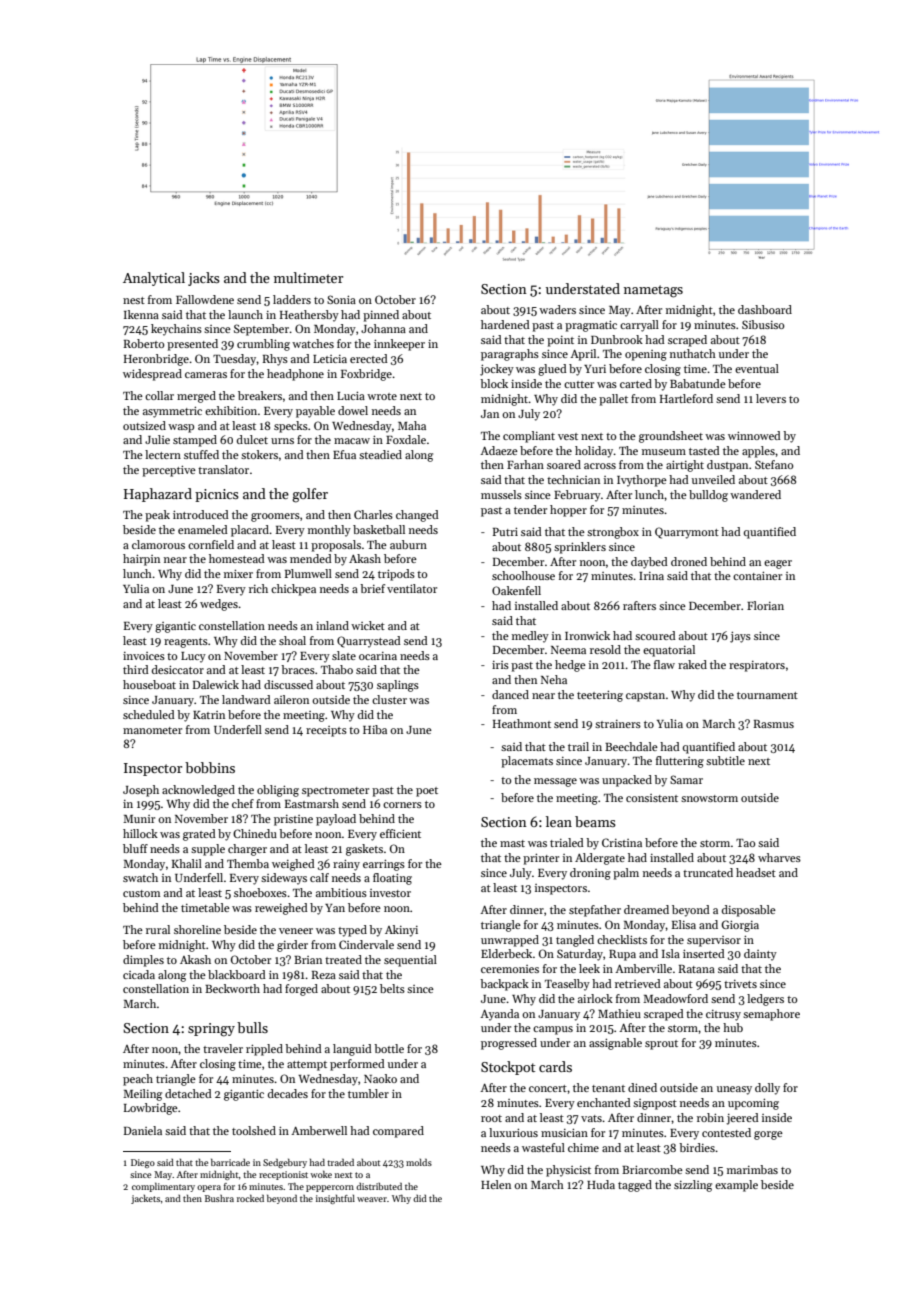 The width and height of the document is (924, 1308). I want to click on mast, so click(512, 843).
